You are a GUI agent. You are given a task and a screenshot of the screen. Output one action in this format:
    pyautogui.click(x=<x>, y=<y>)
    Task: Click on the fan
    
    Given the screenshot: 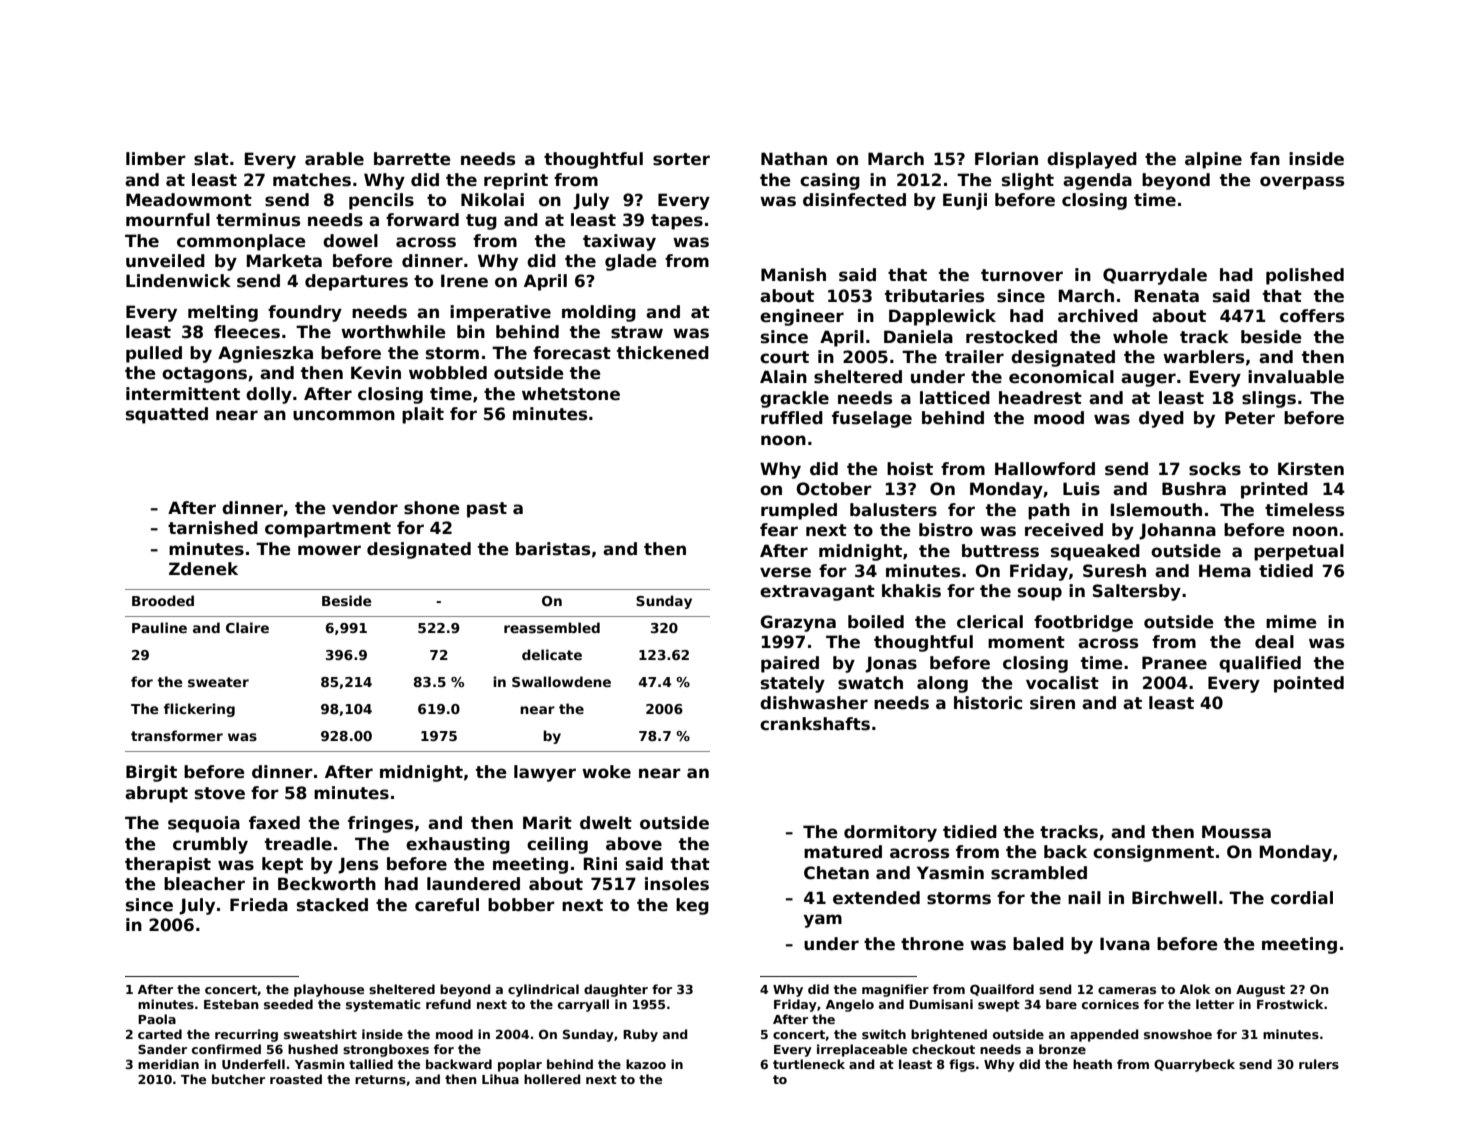 What is the action you would take?
    pyautogui.click(x=1265, y=159)
